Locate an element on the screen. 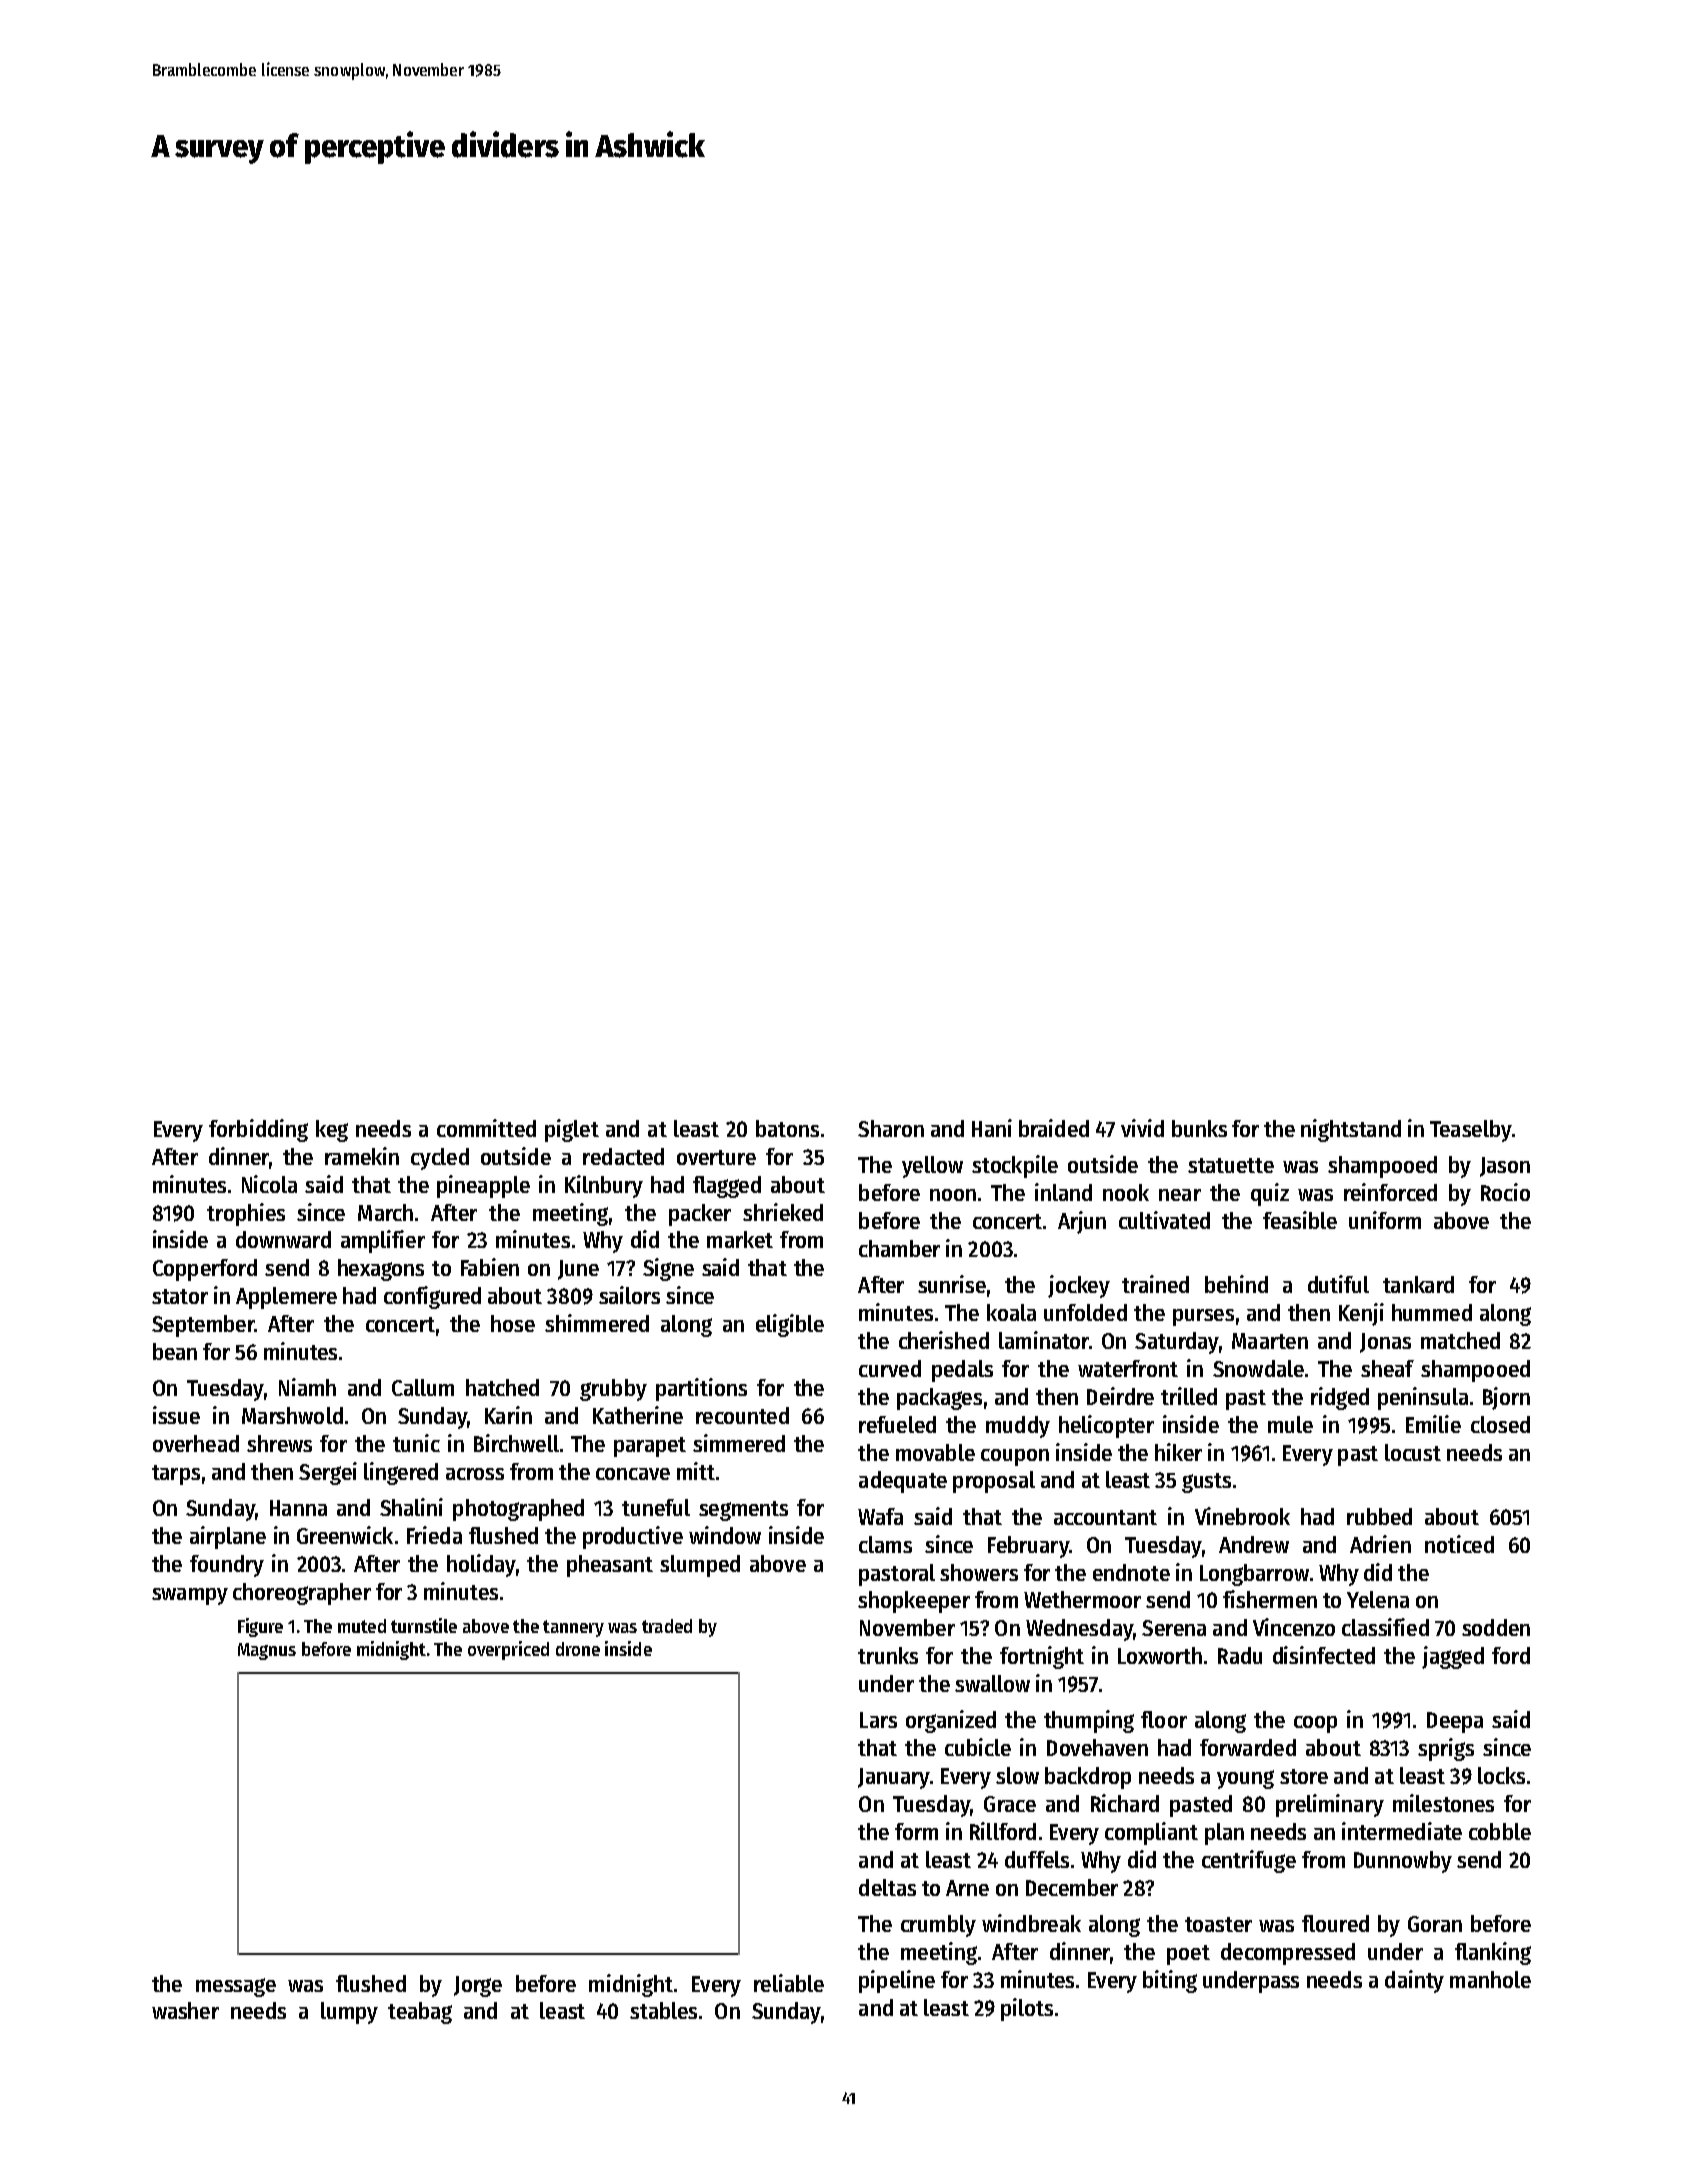 The width and height of the screenshot is (1683, 2178). sprigs is located at coordinates (1446, 1749).
